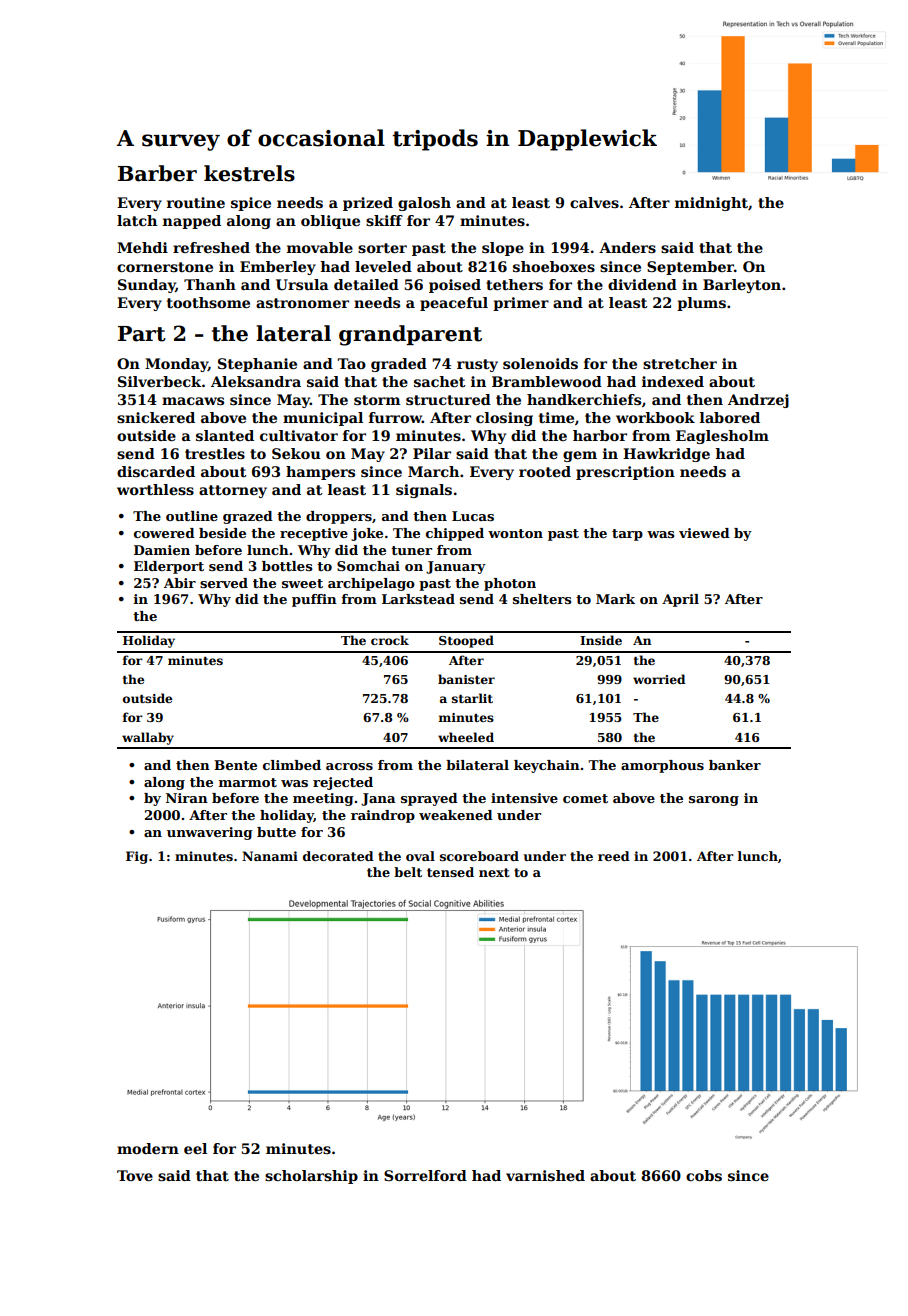 The height and width of the screenshot is (1316, 908). I want to click on reed, so click(614, 856).
